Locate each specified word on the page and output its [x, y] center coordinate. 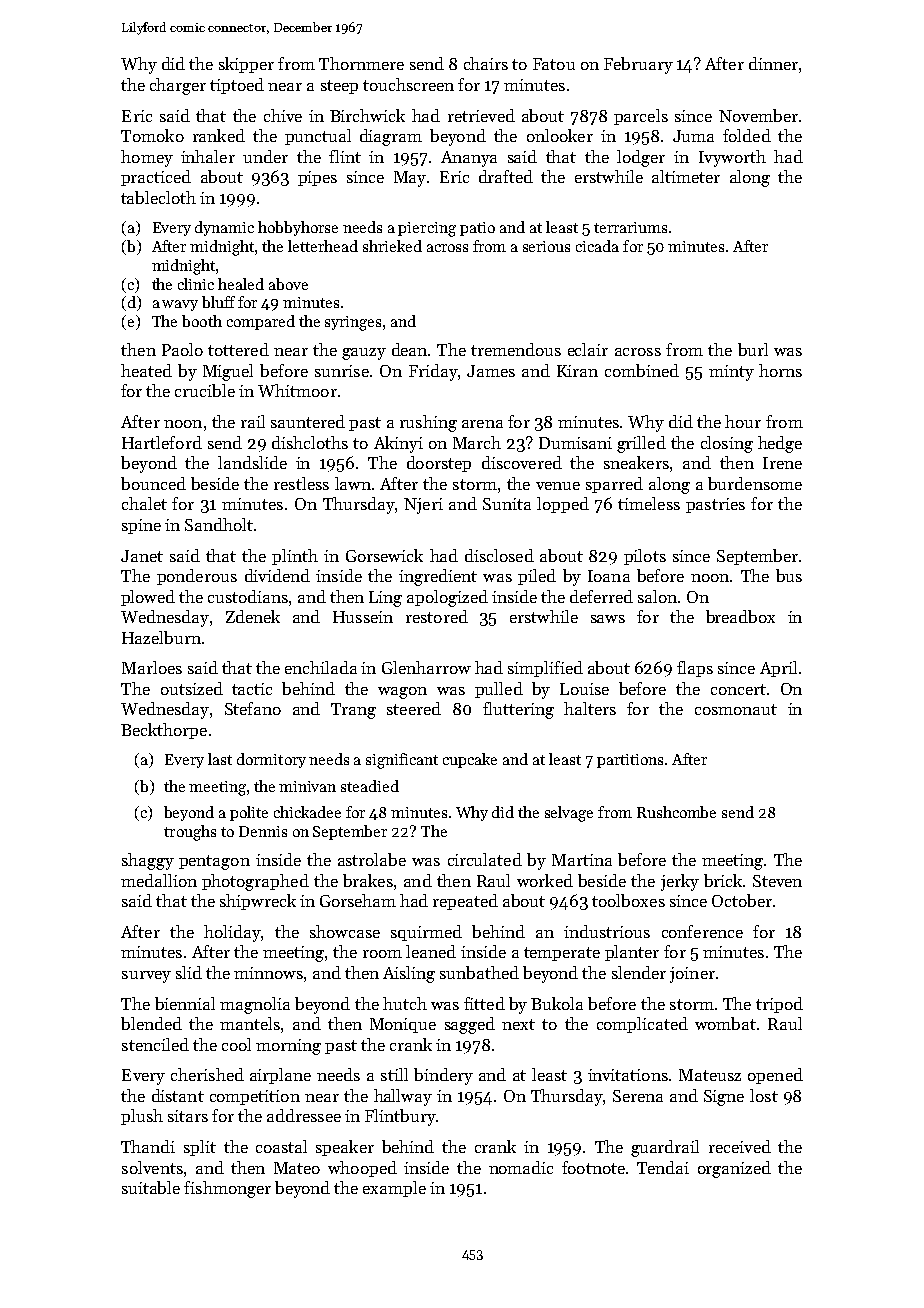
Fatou [554, 64]
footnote [593, 1167]
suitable [151, 1187]
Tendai [663, 1167]
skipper [246, 65]
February [638, 65]
